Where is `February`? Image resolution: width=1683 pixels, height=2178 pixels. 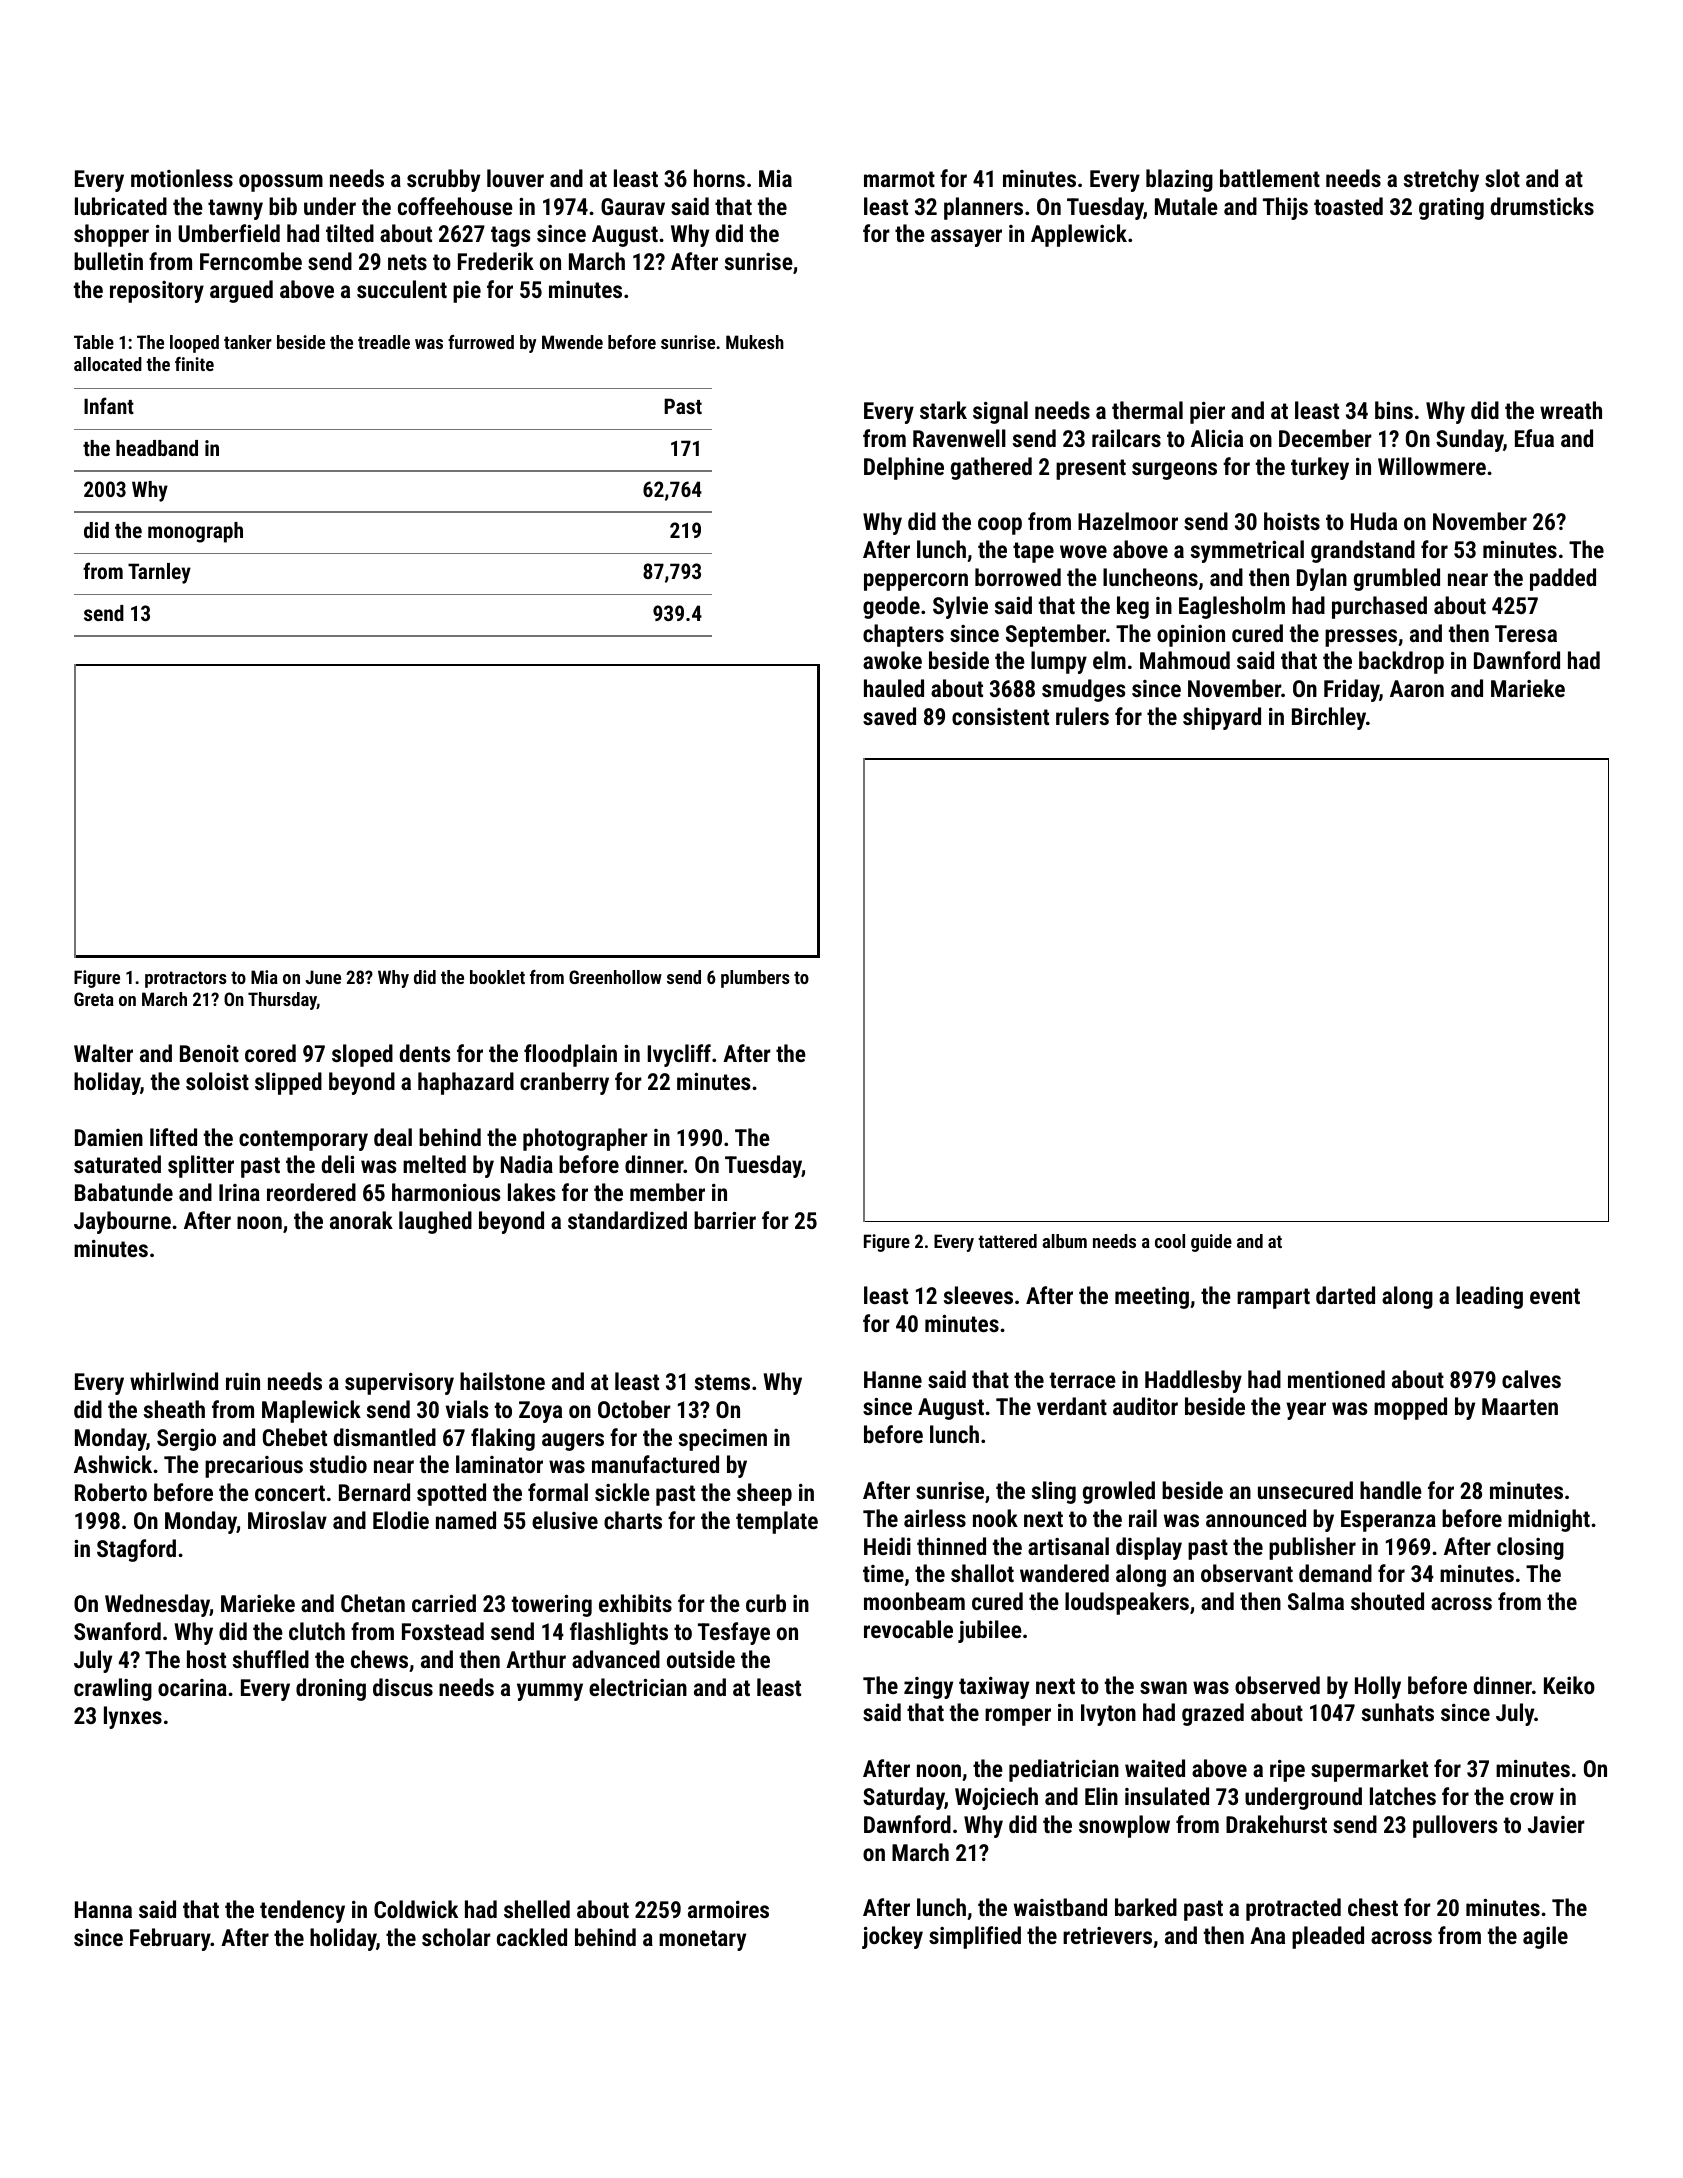 February is located at coordinates (170, 1939).
